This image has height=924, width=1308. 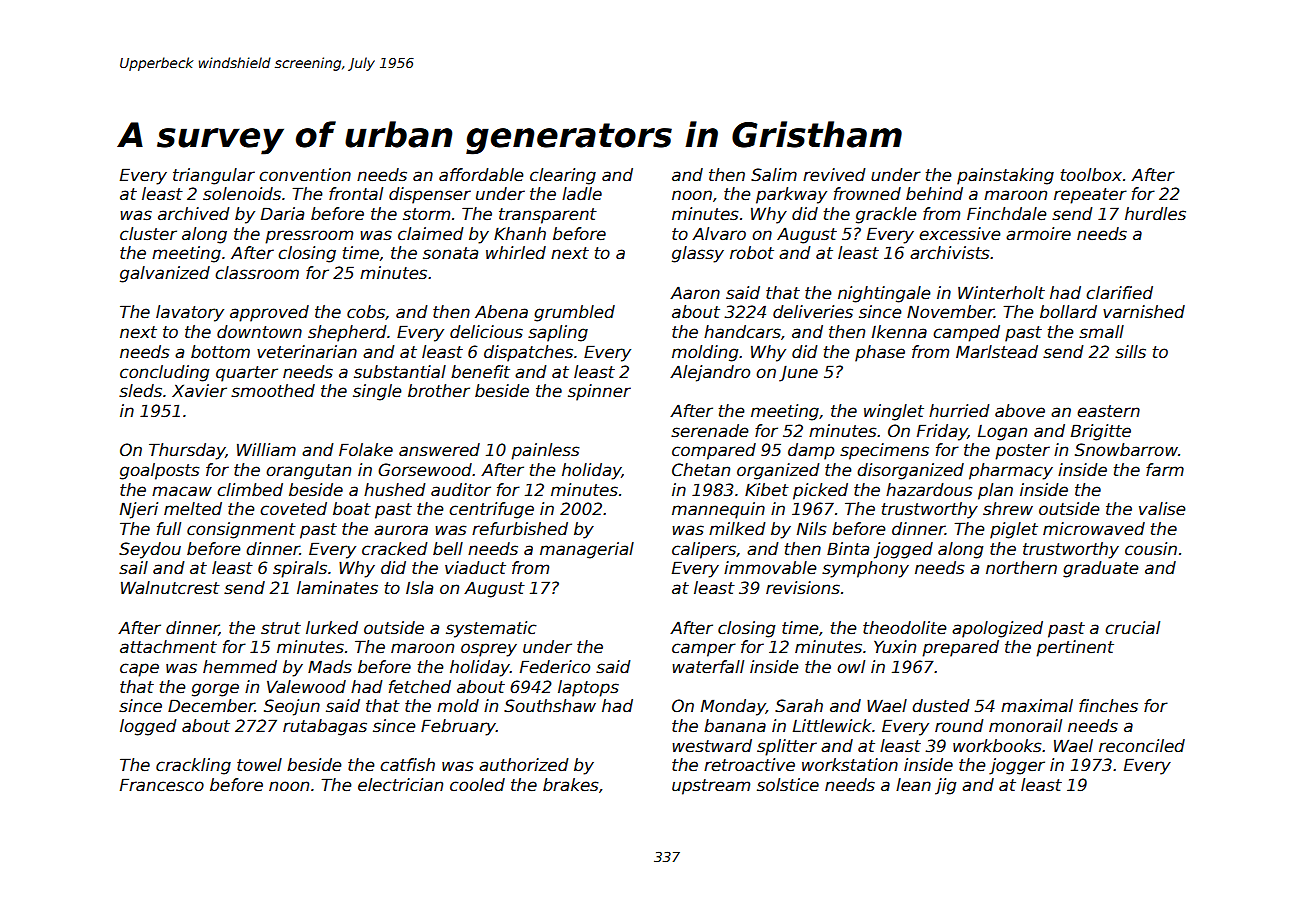 I want to click on maximal, so click(x=1037, y=706).
